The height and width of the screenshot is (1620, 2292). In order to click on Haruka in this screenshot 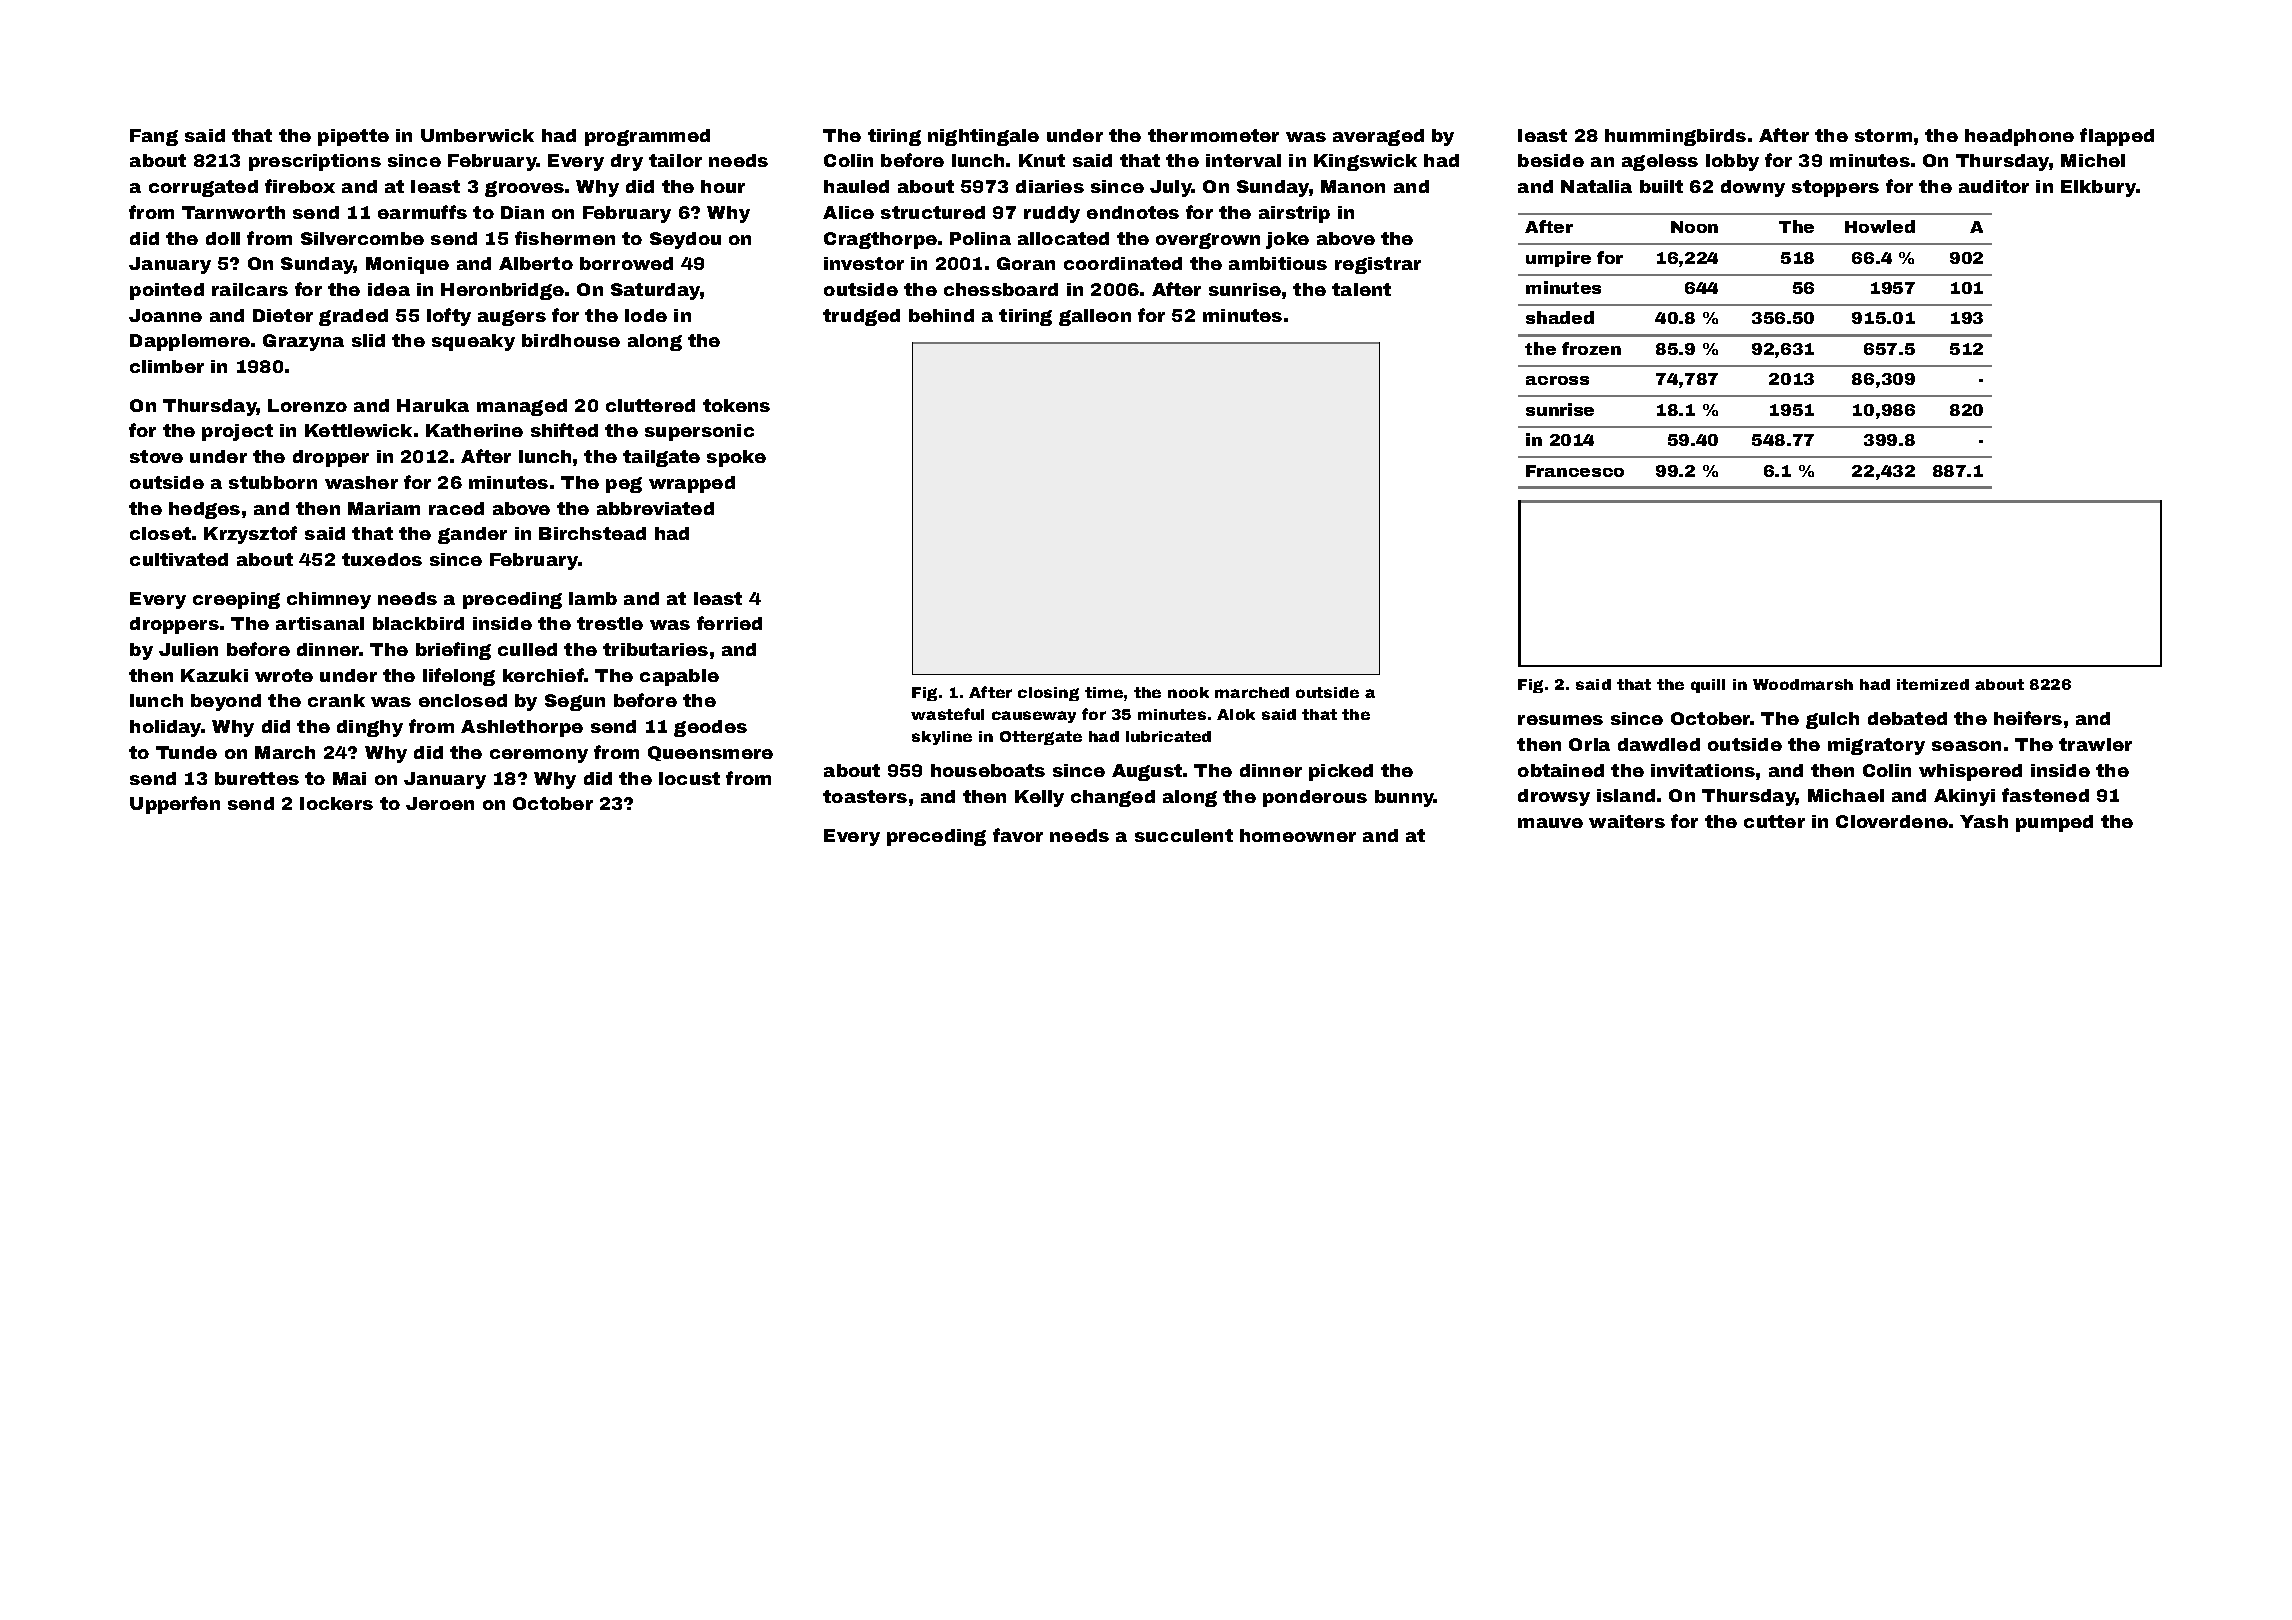, I will do `click(433, 405)`.
